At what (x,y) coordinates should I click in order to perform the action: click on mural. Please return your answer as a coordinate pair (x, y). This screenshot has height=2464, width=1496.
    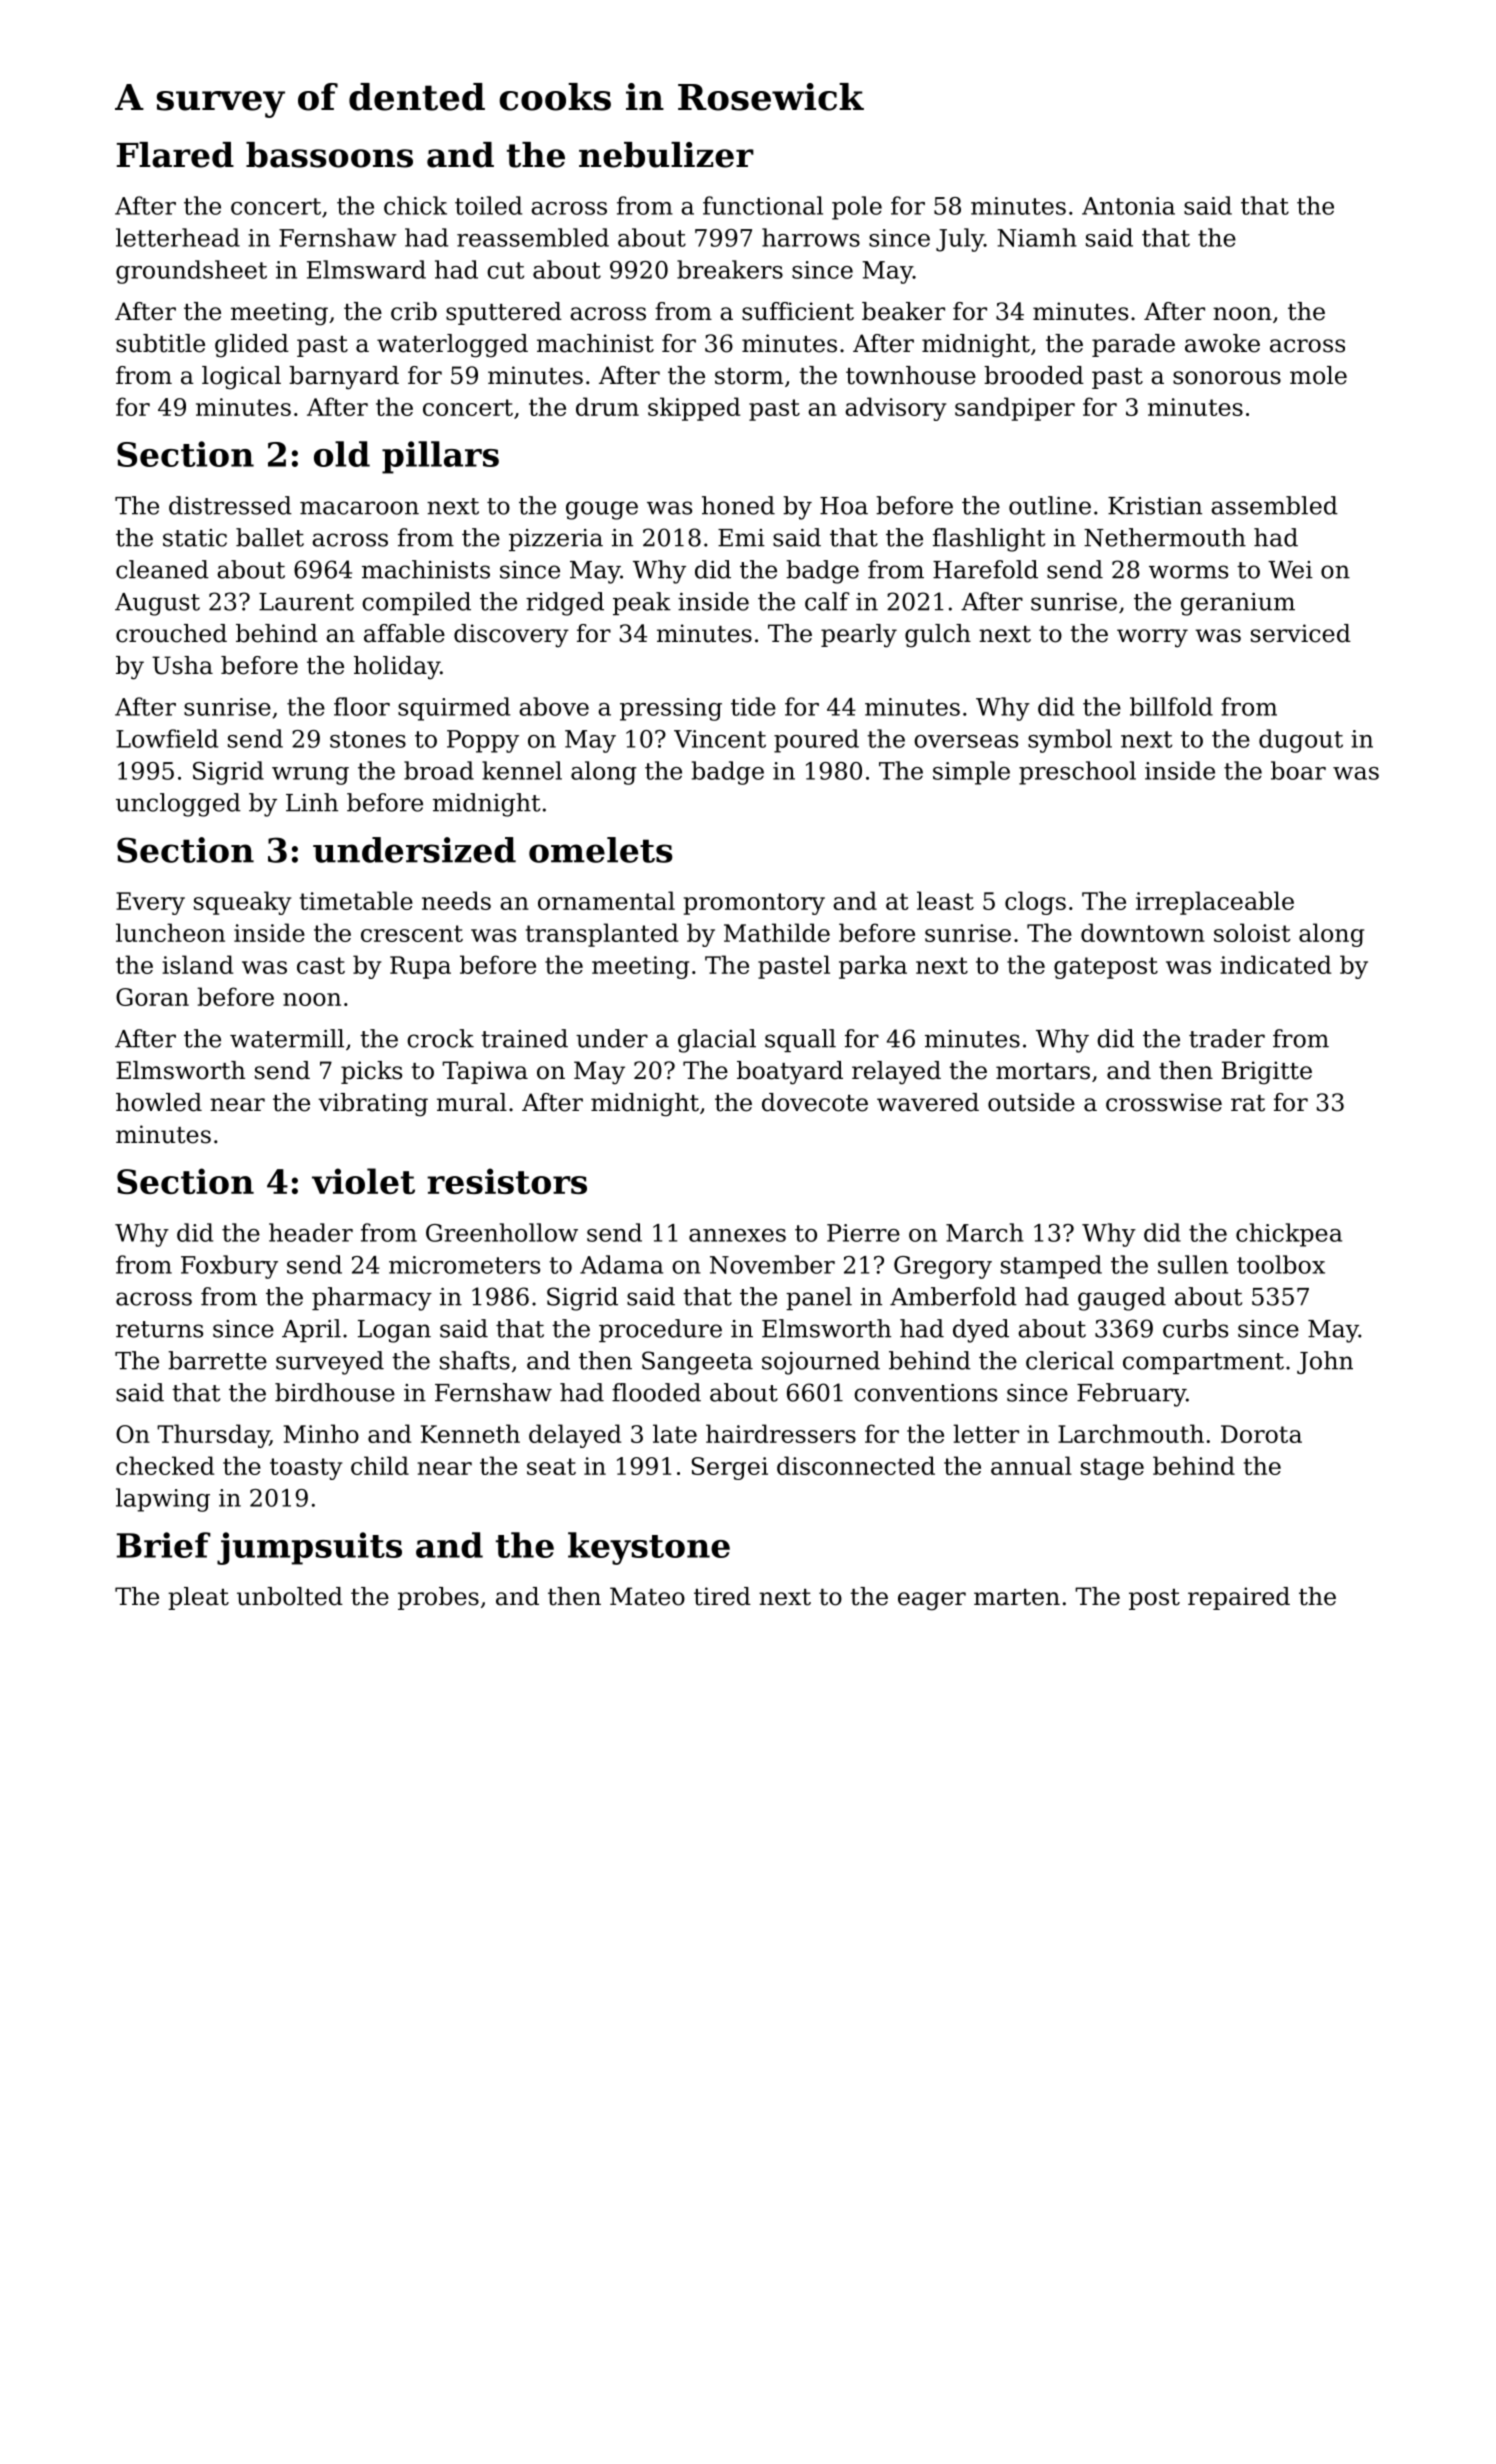
    Looking at the image, I should click on (472, 1102).
